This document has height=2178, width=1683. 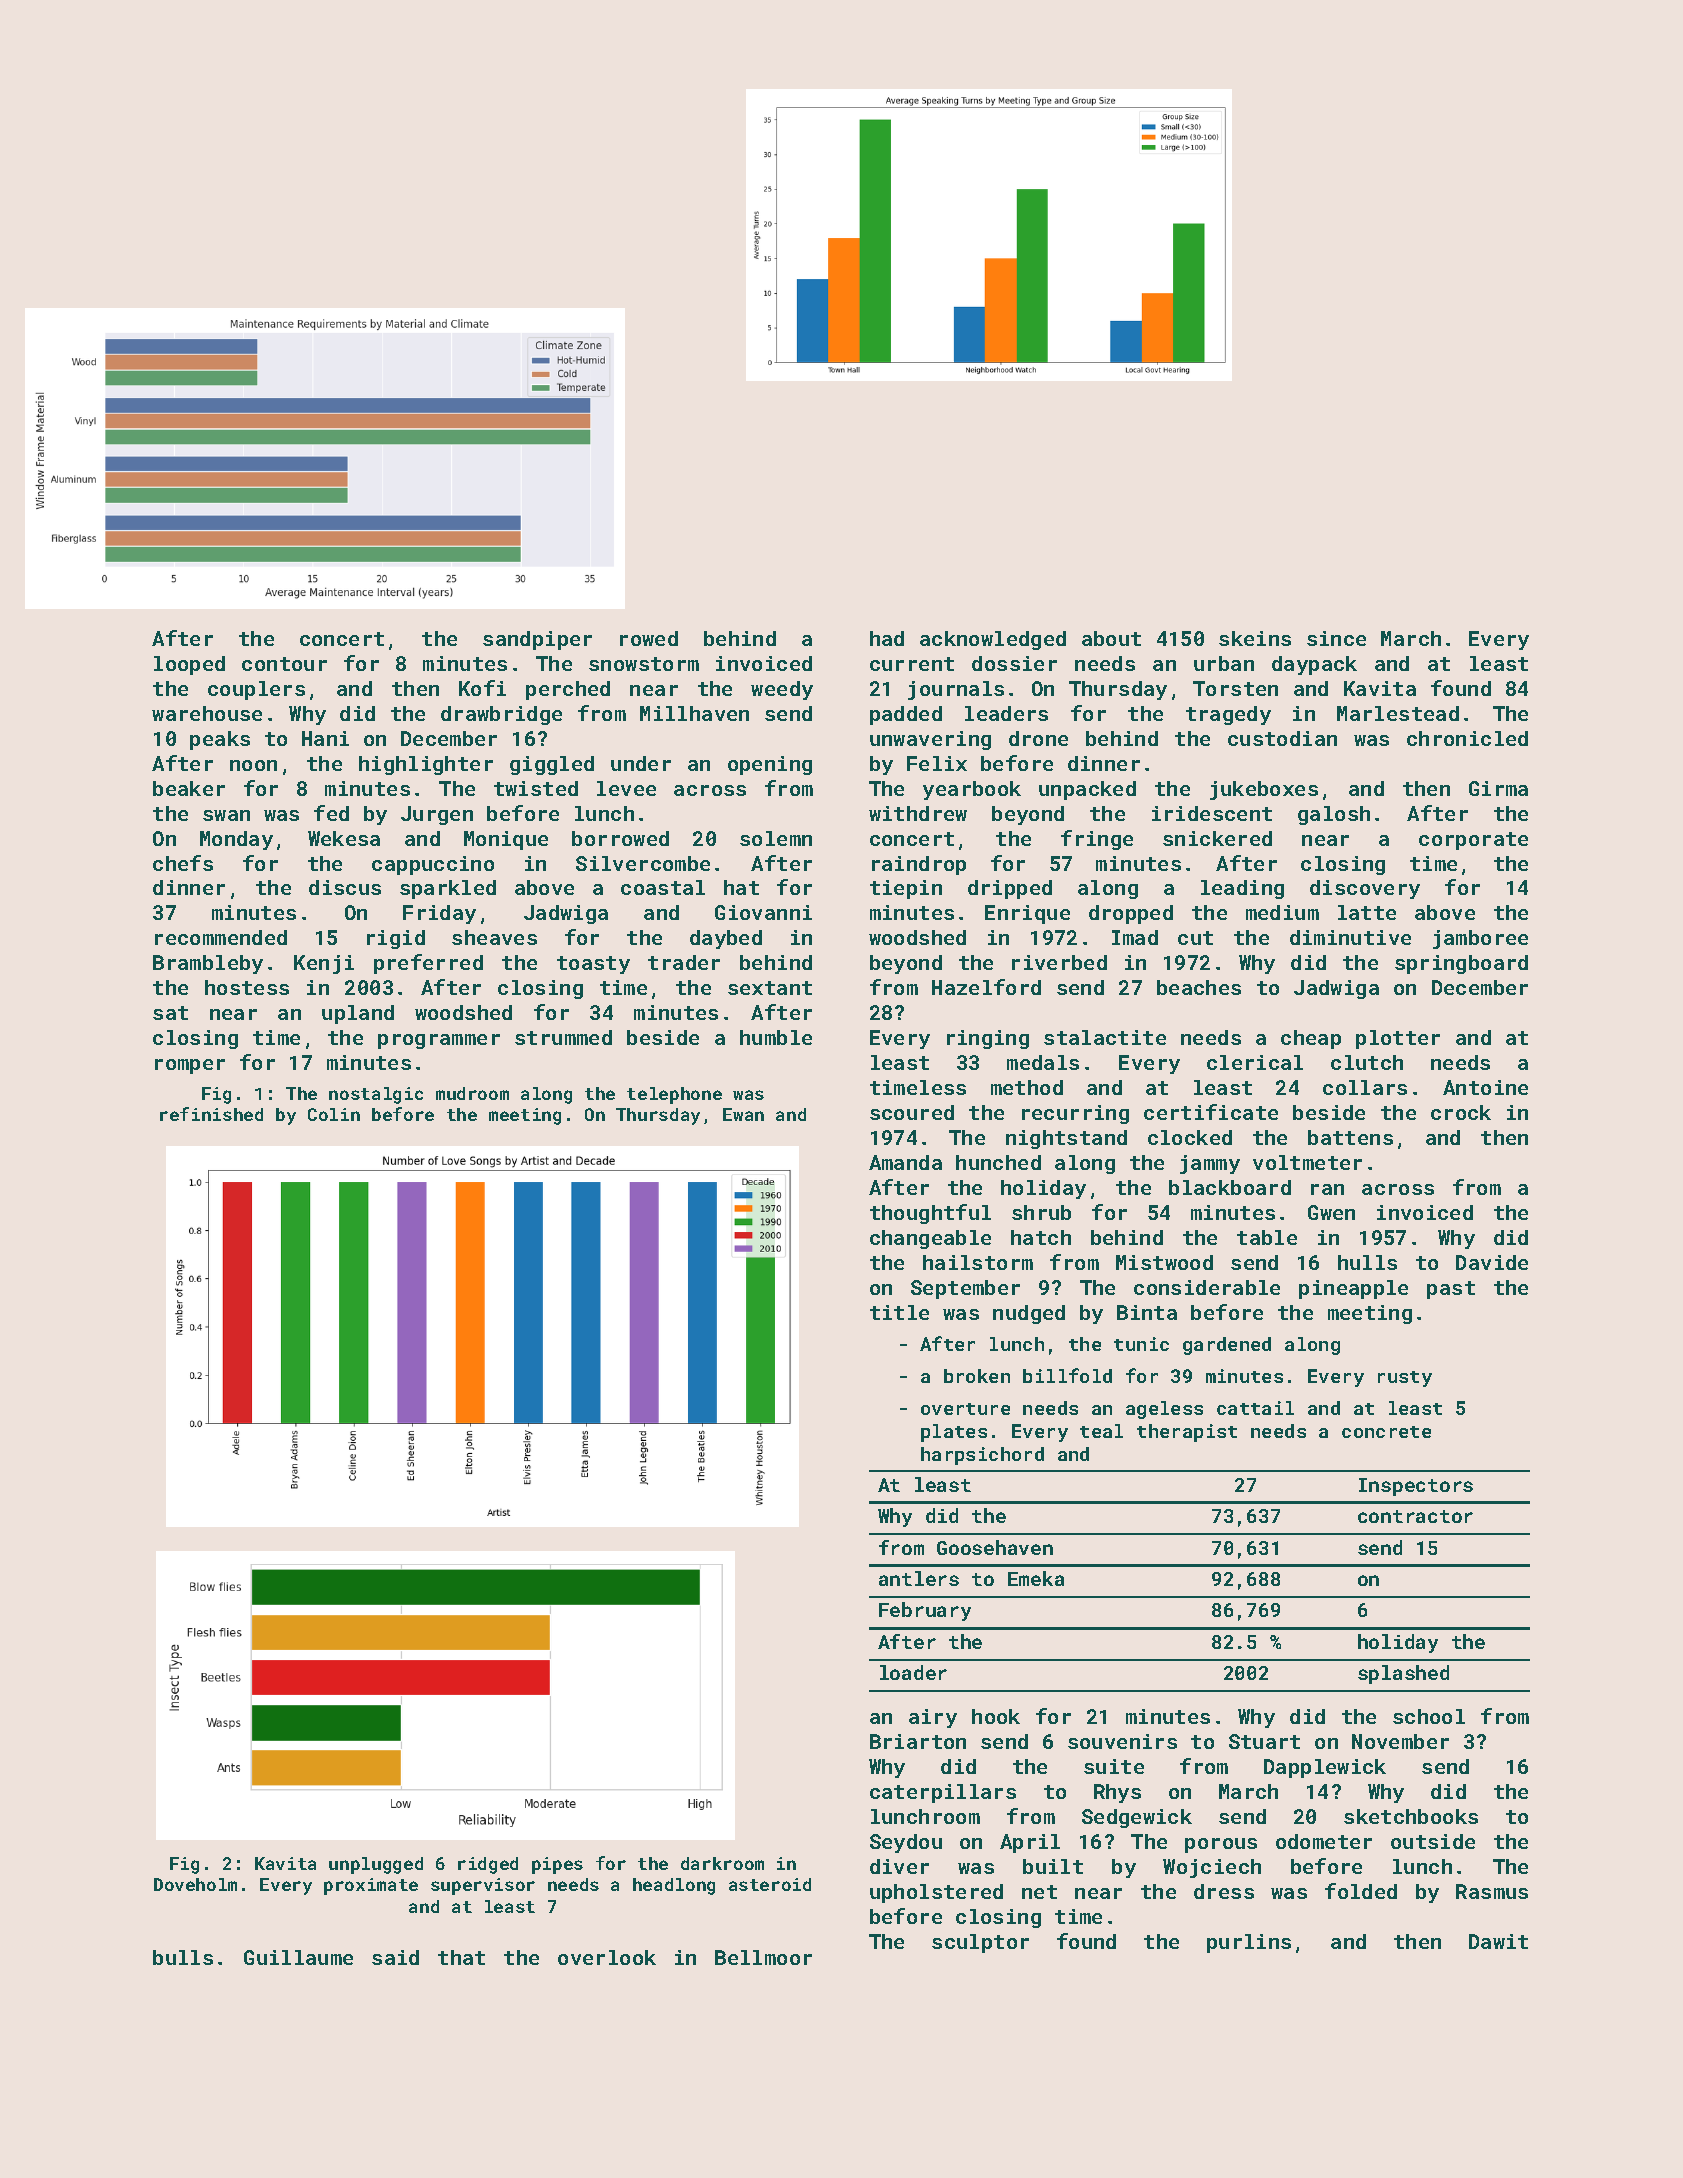 I want to click on nostalgic, so click(x=376, y=1095).
